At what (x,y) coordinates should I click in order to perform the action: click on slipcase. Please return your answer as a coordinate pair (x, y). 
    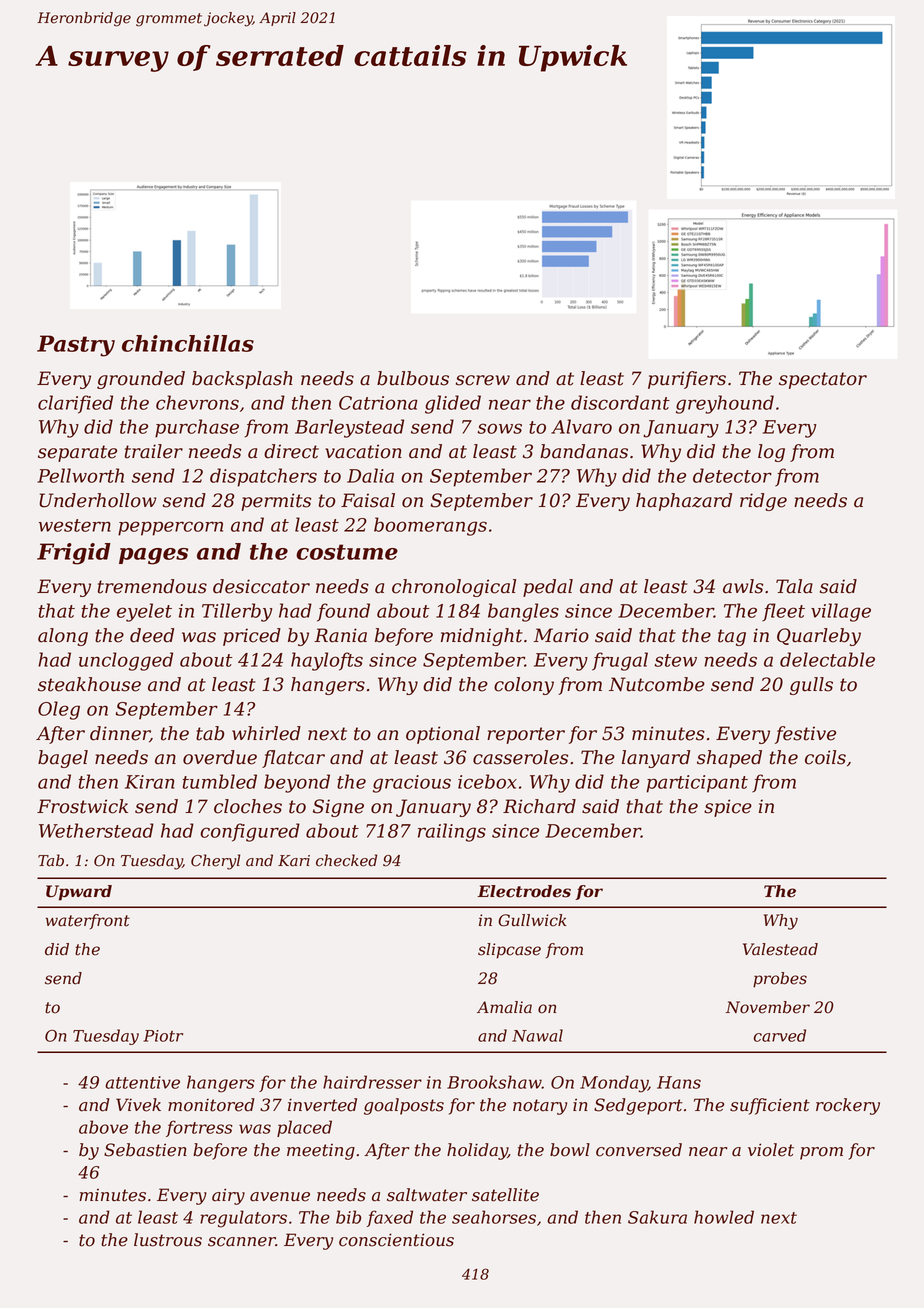
    Looking at the image, I should click on (509, 951).
